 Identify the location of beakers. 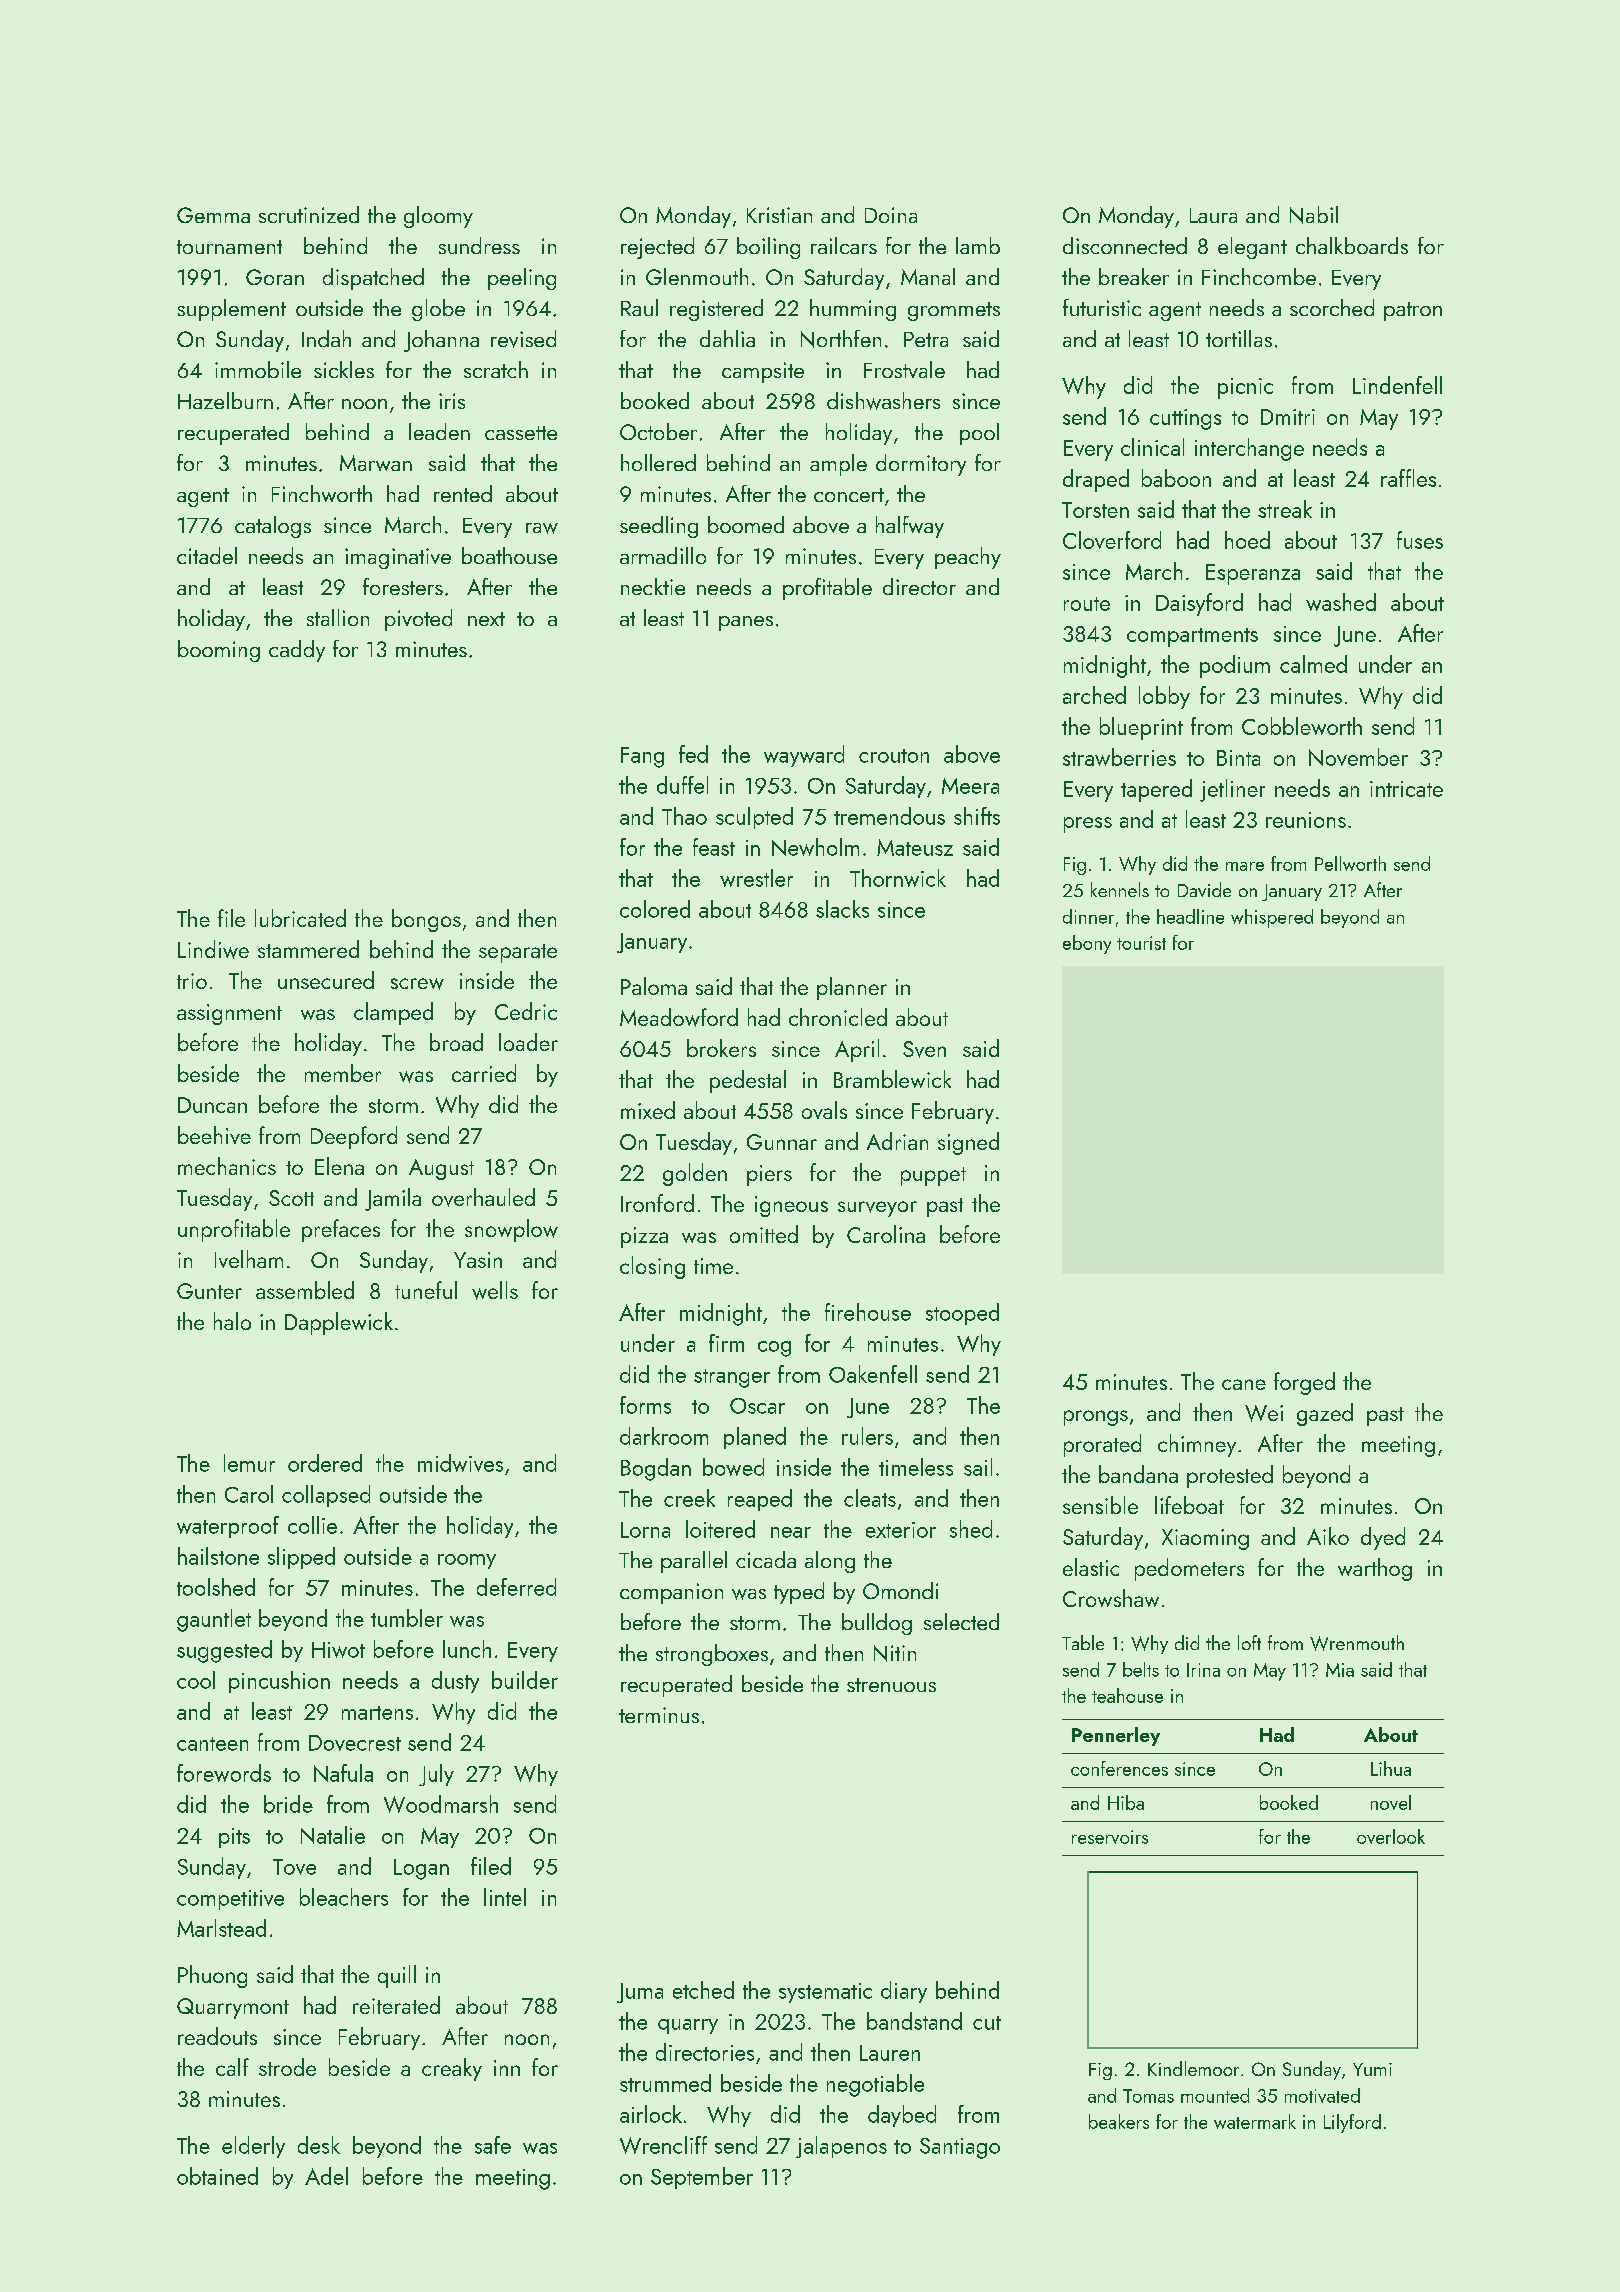
(1119, 2121).
